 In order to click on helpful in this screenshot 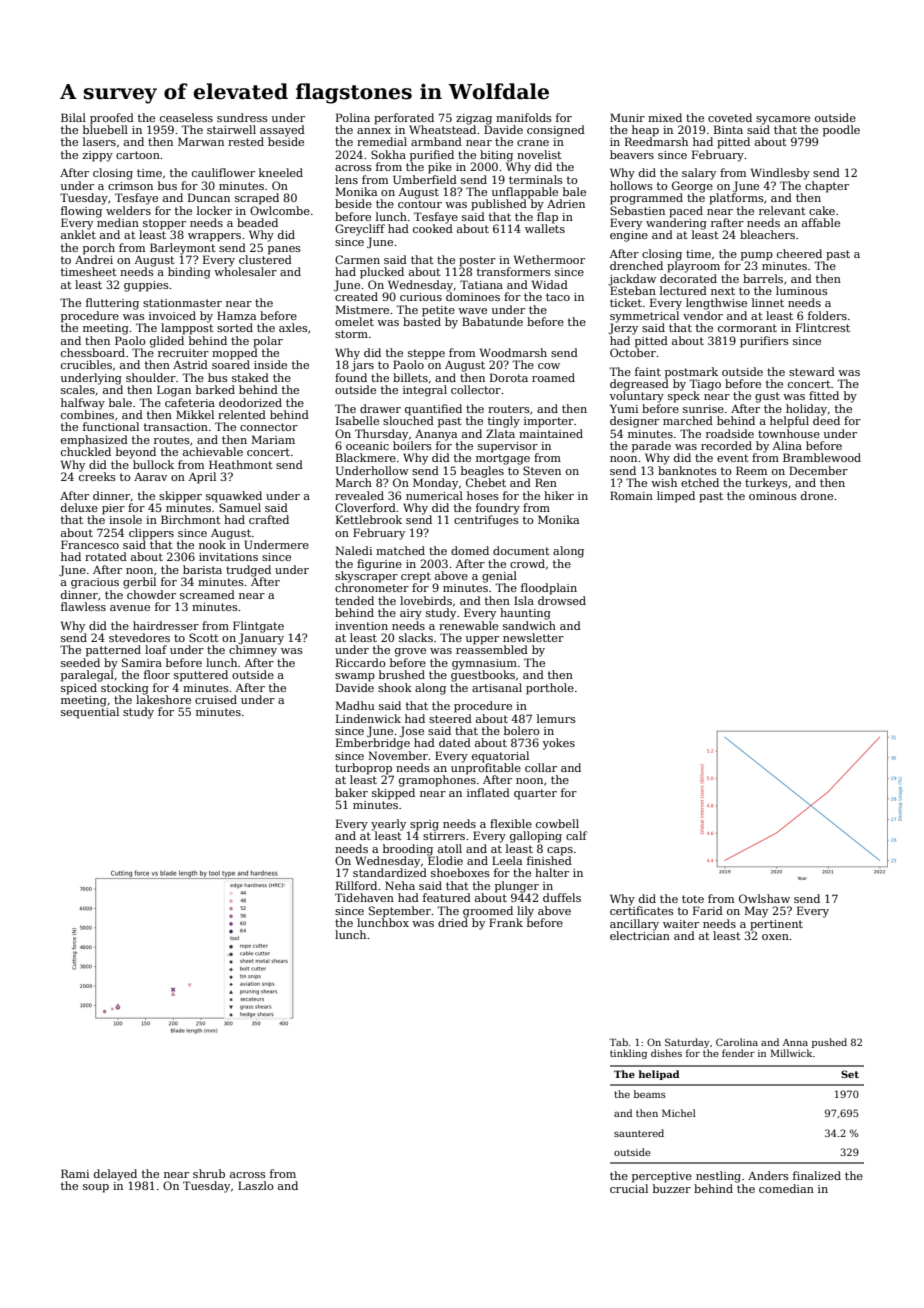, I will do `click(789, 422)`.
